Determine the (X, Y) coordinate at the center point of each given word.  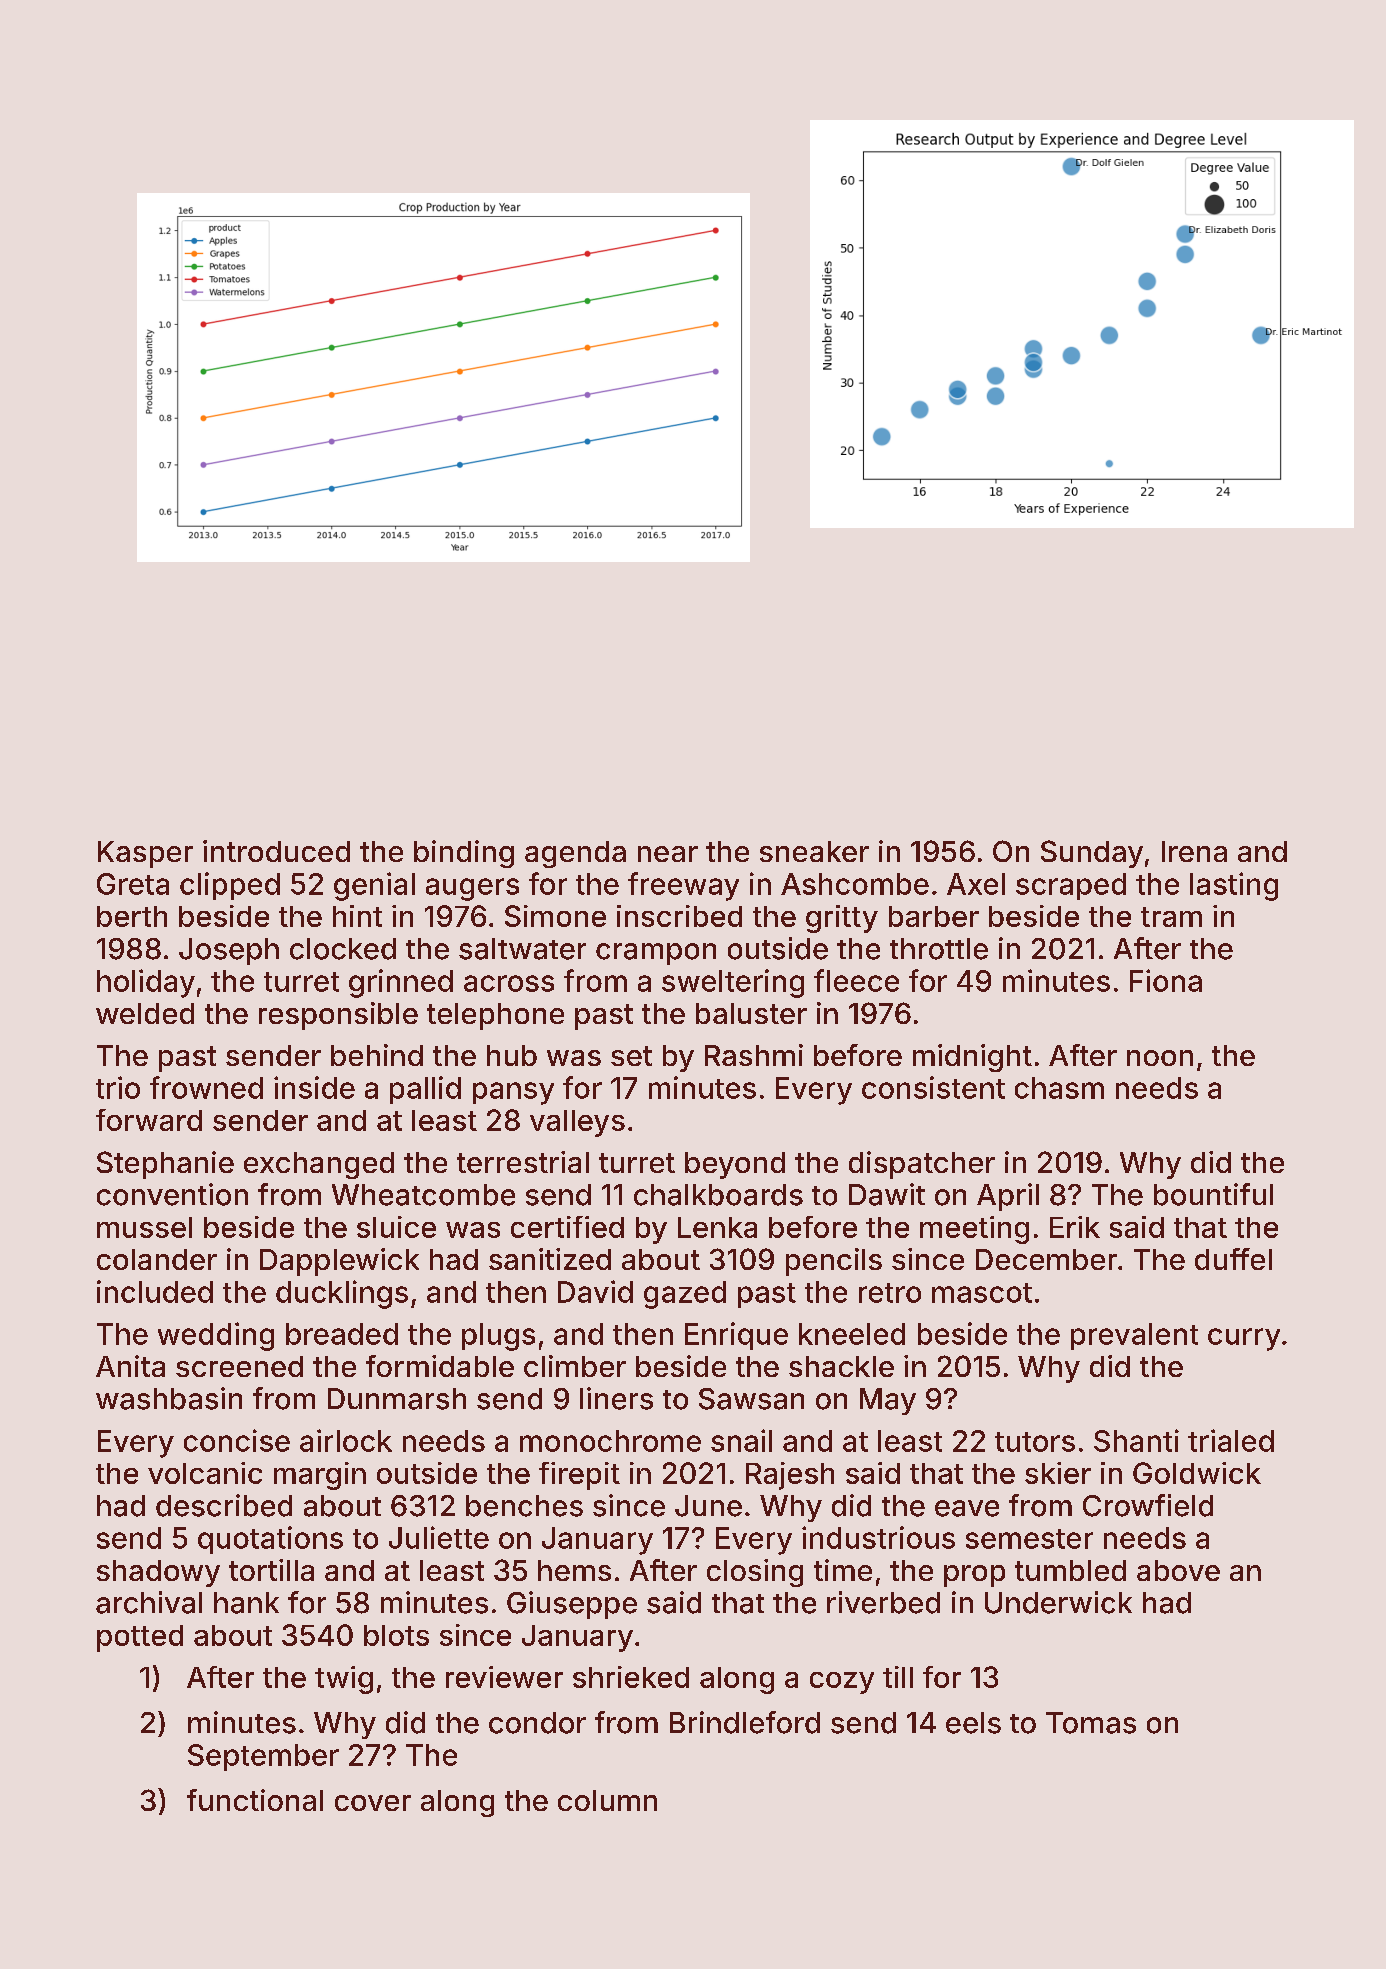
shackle (841, 1366)
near (668, 854)
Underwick (1058, 1602)
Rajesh (790, 1476)
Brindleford (745, 1722)
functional (255, 1800)
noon (1160, 1058)
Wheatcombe (423, 1195)
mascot (982, 1293)
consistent (933, 1087)
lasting (1234, 886)
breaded (342, 1334)
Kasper (145, 854)
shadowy (158, 1573)
